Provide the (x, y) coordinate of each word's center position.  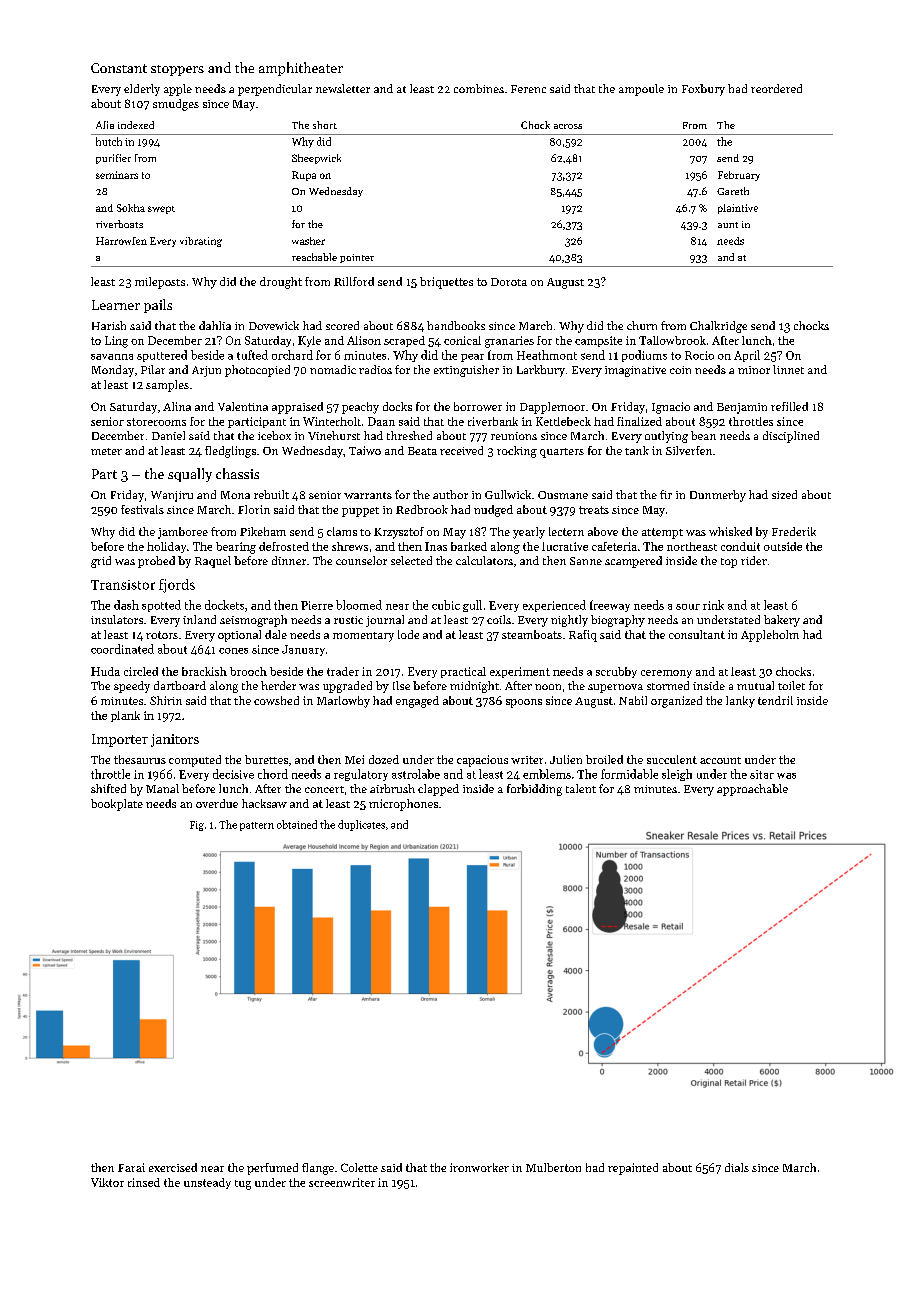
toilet (791, 685)
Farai (131, 1167)
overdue (217, 803)
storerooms (156, 422)
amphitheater (301, 69)
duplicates (361, 825)
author (450, 494)
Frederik (794, 531)
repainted (633, 1169)
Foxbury (703, 90)
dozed (384, 759)
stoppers (177, 70)
